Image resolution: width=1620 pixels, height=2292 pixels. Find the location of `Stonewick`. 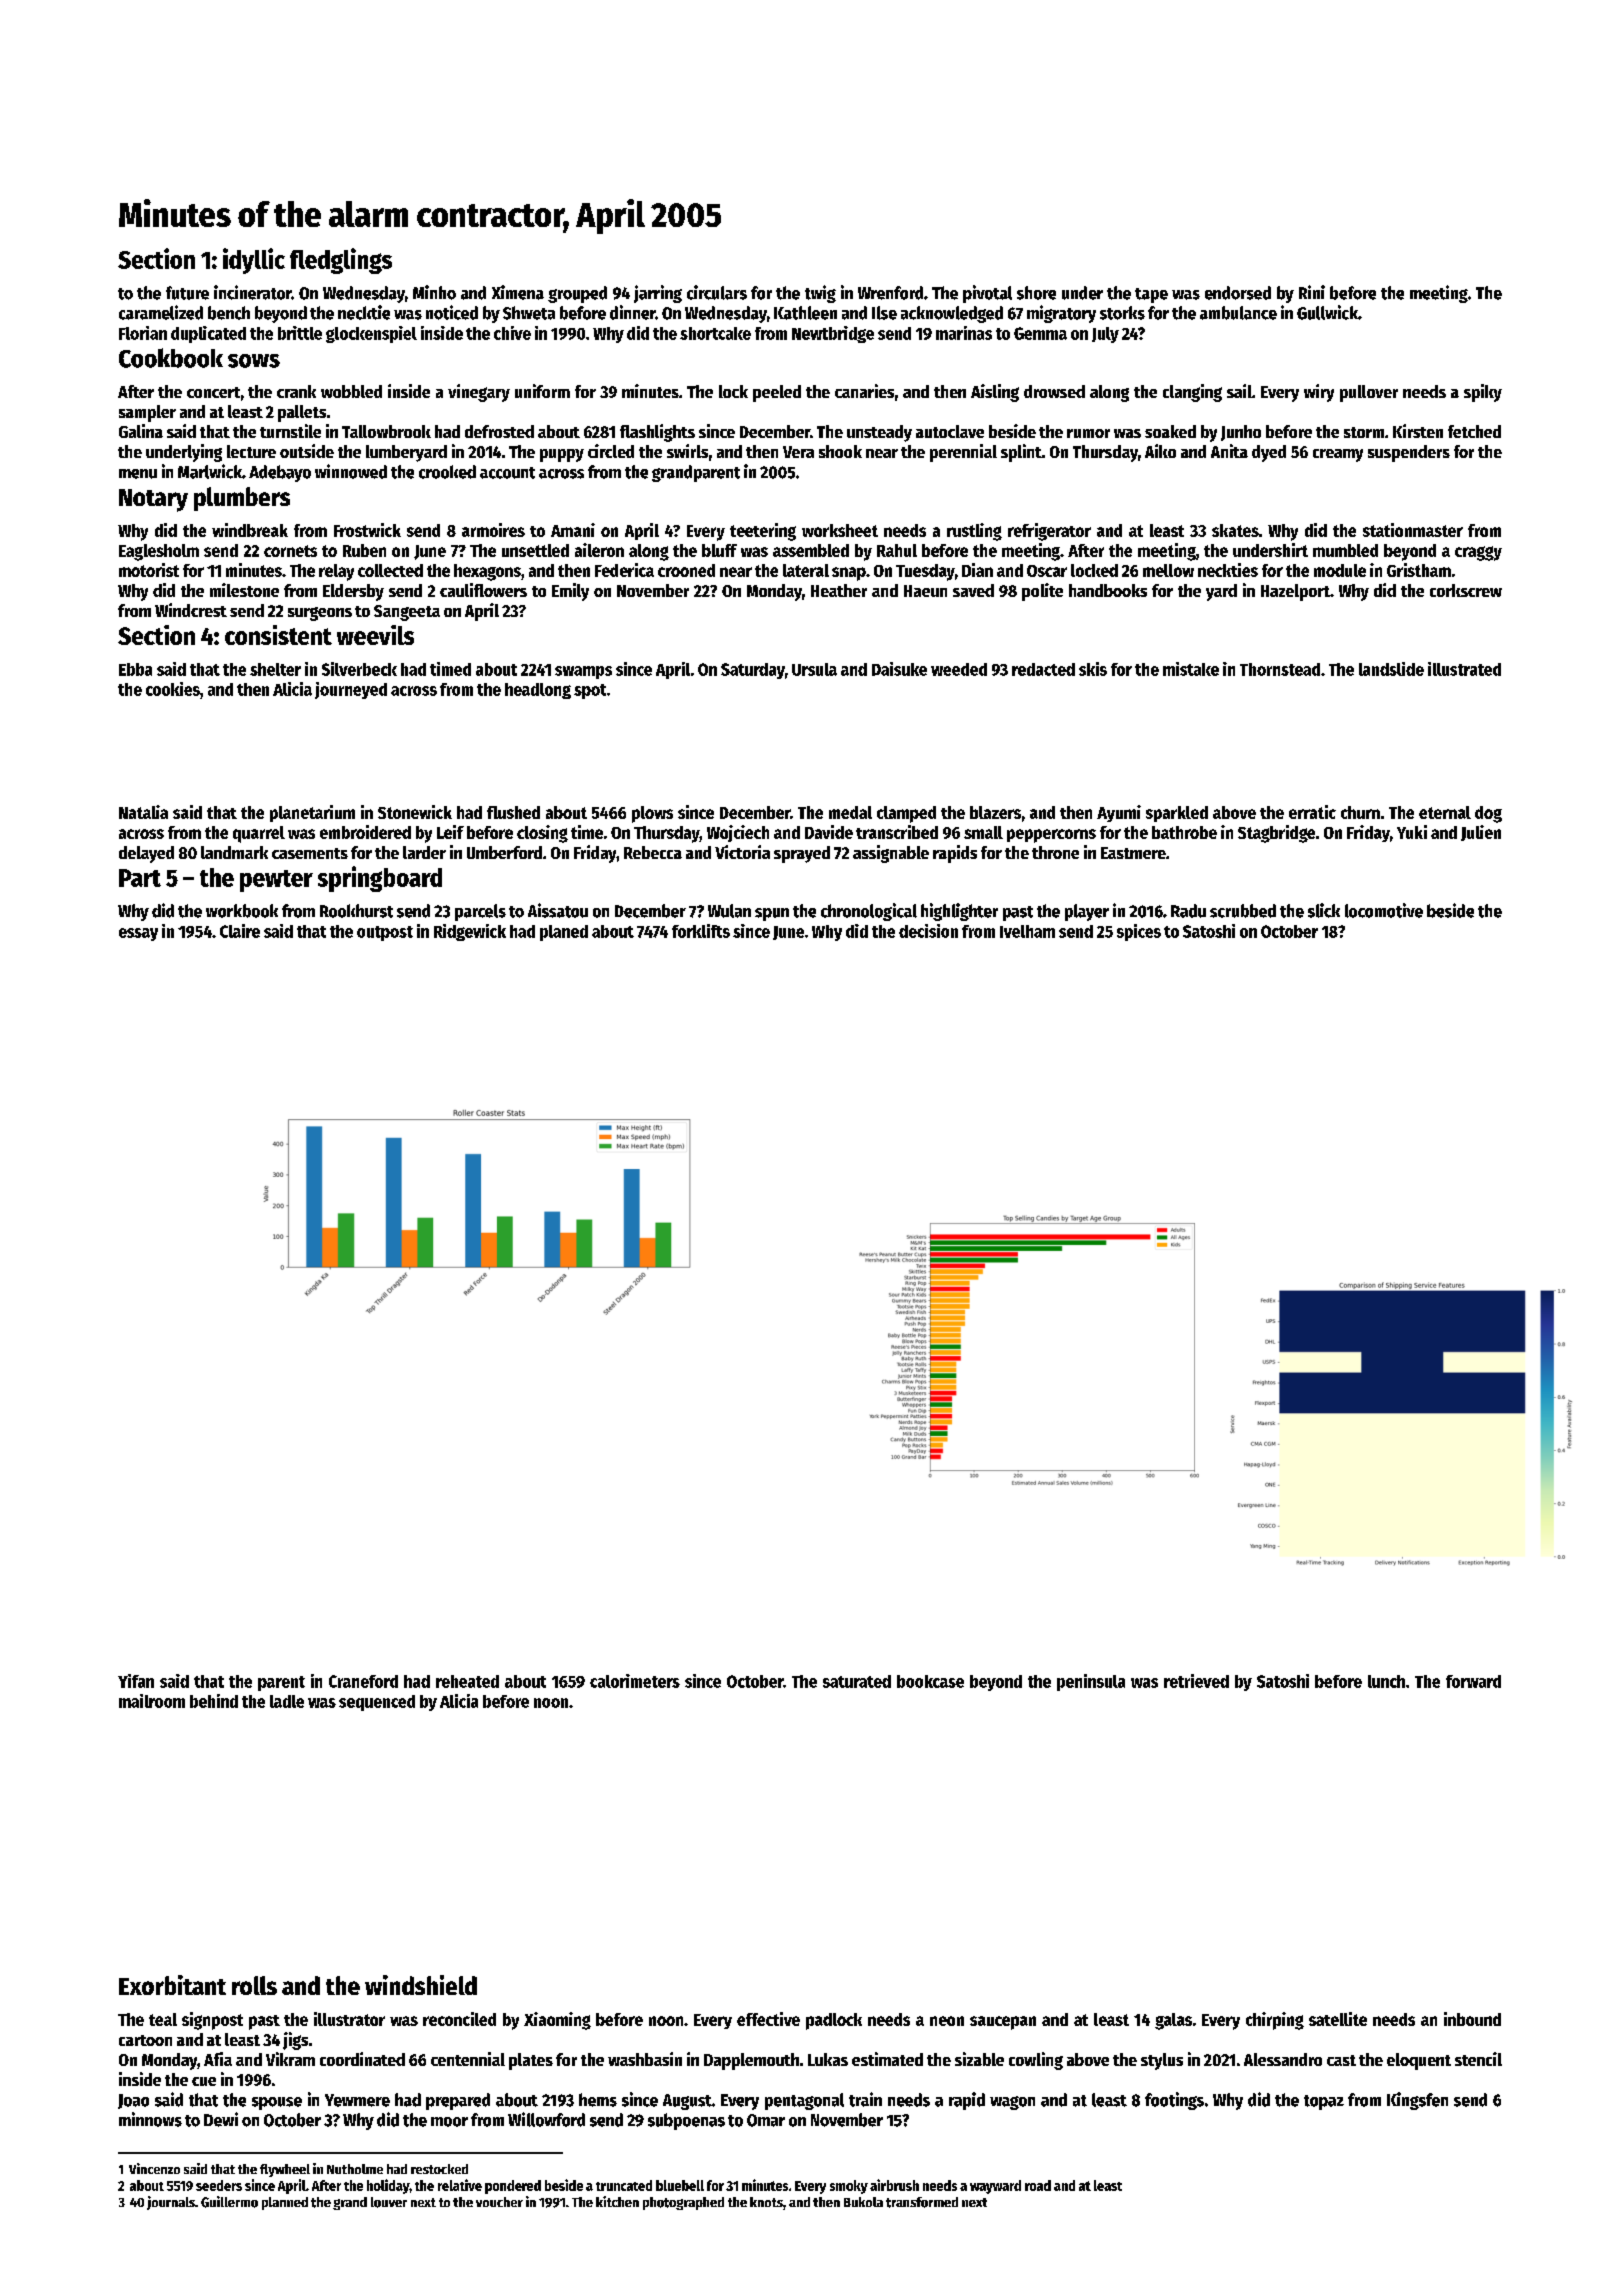

Stonewick is located at coordinates (415, 812).
